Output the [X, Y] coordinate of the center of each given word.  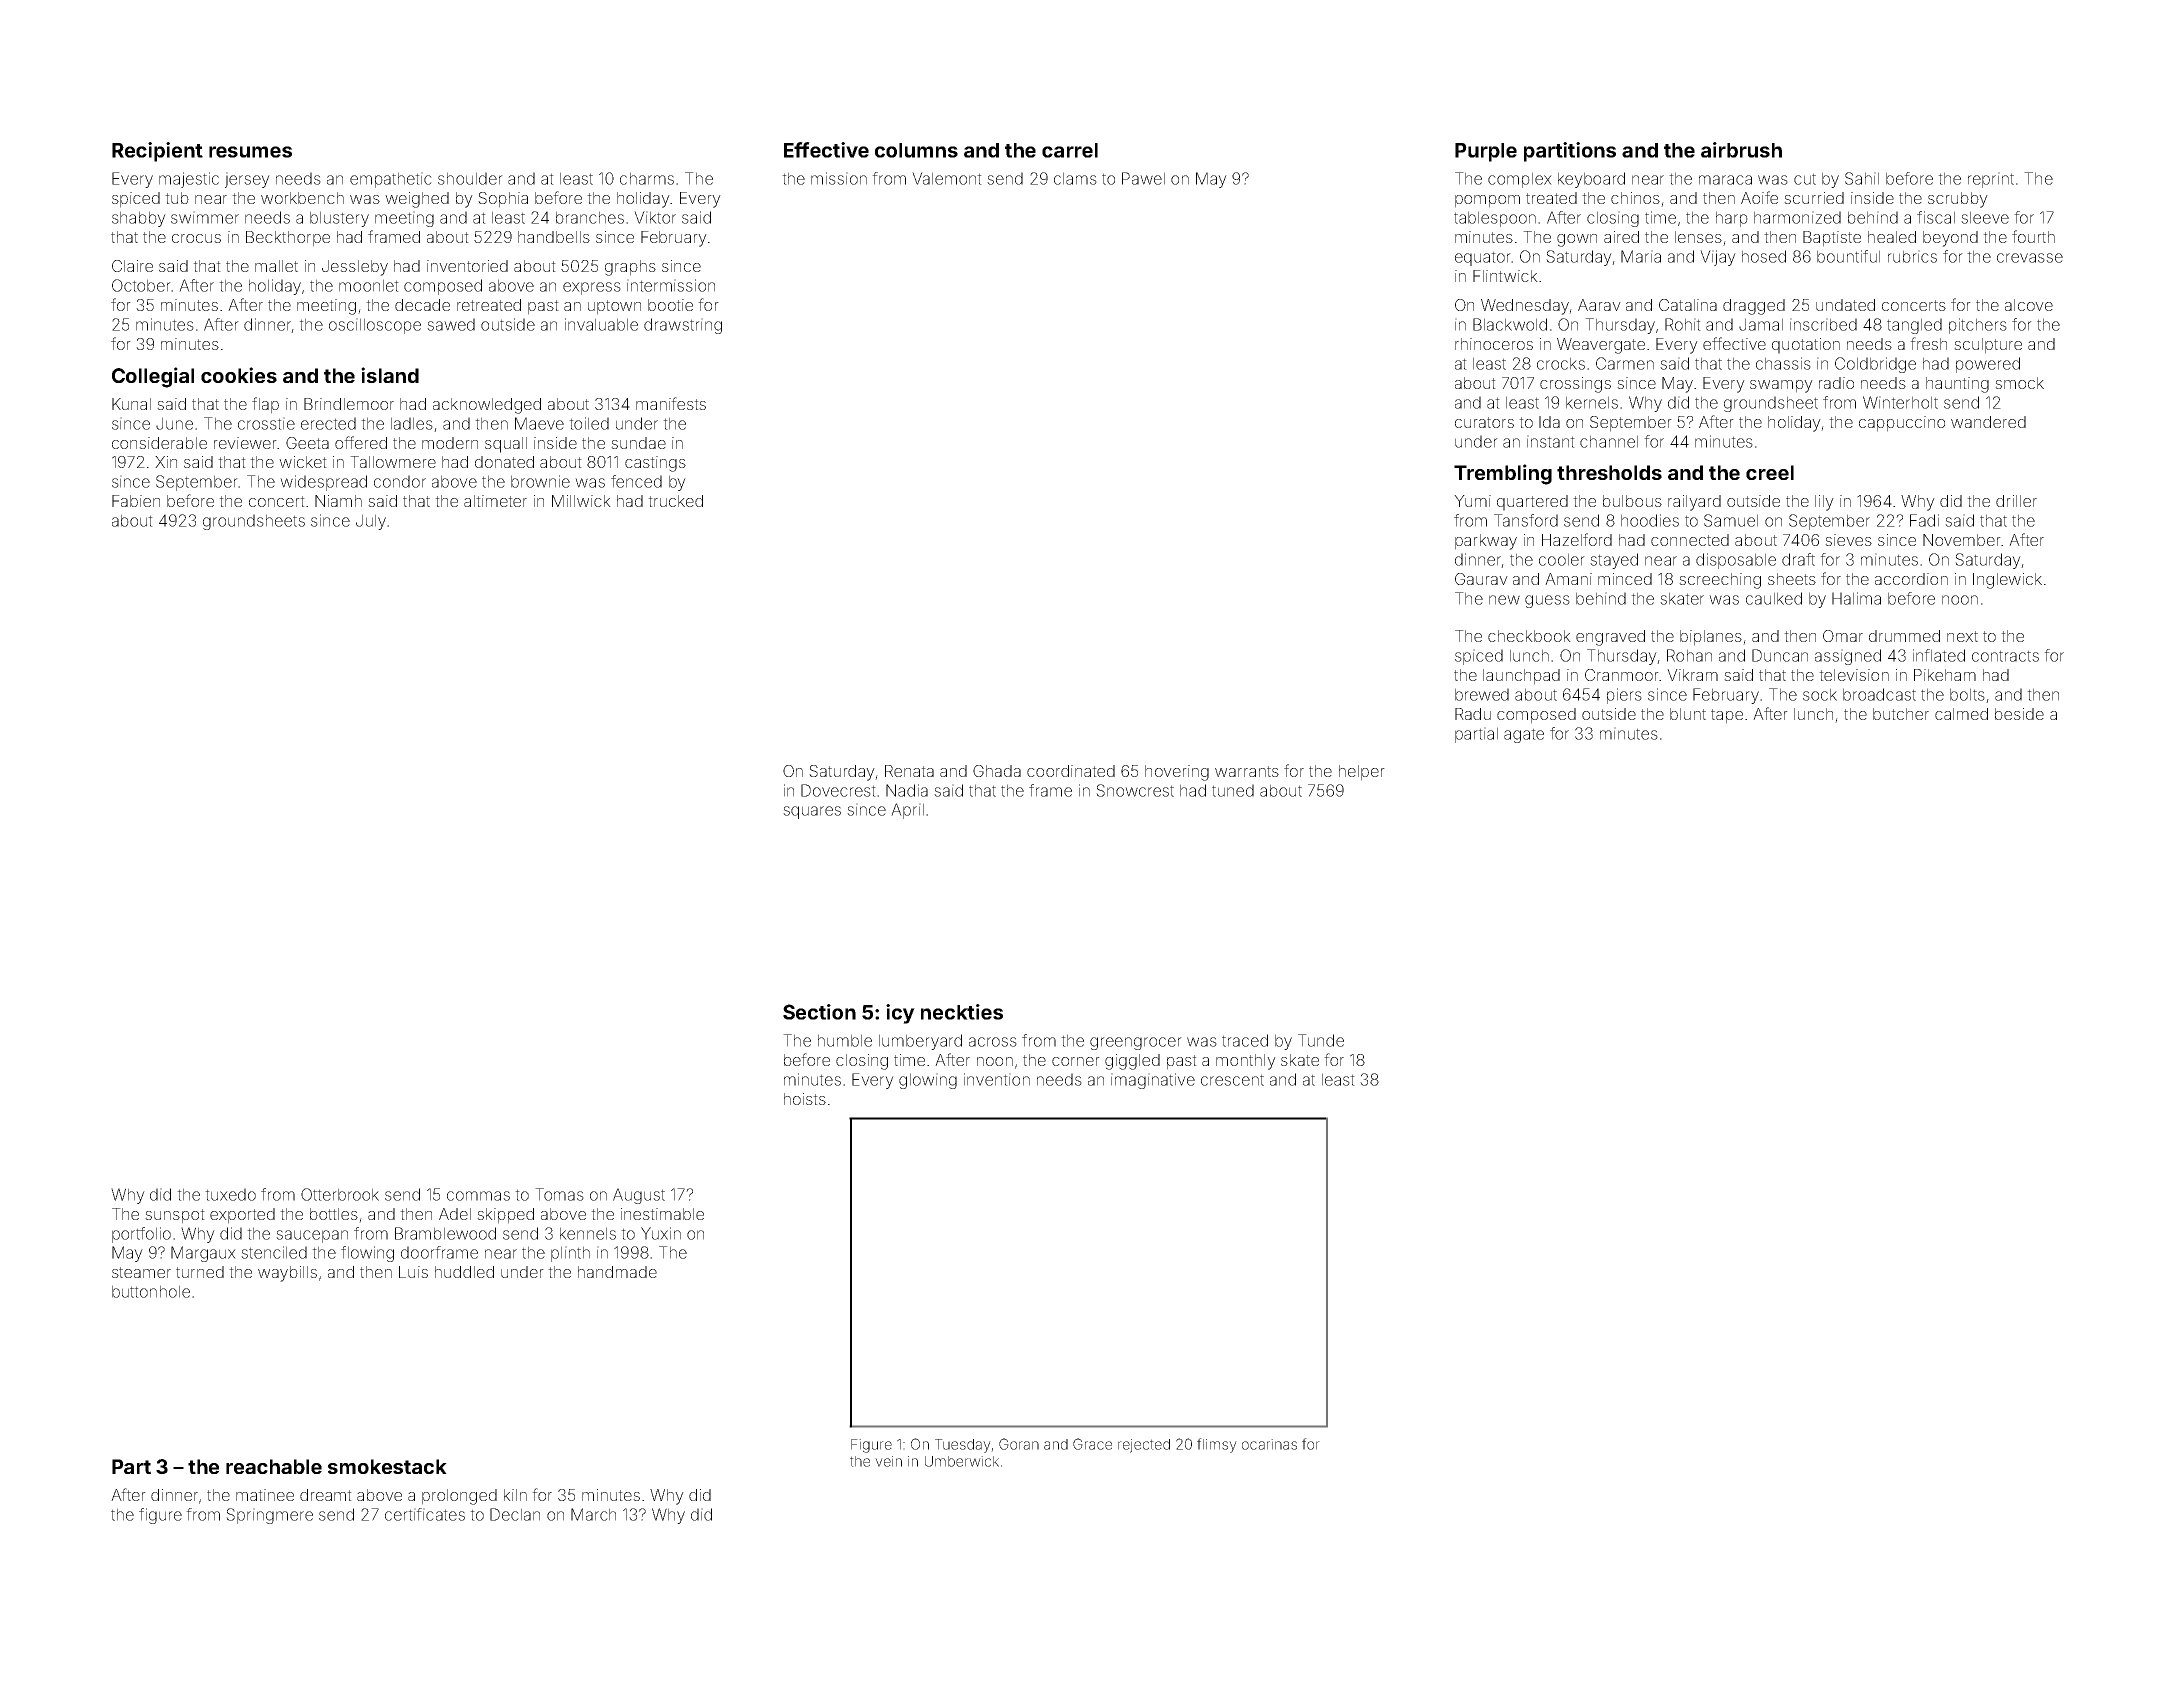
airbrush [1741, 150]
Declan [515, 1514]
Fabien [136, 501]
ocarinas [1269, 1444]
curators [1484, 422]
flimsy [1217, 1445]
